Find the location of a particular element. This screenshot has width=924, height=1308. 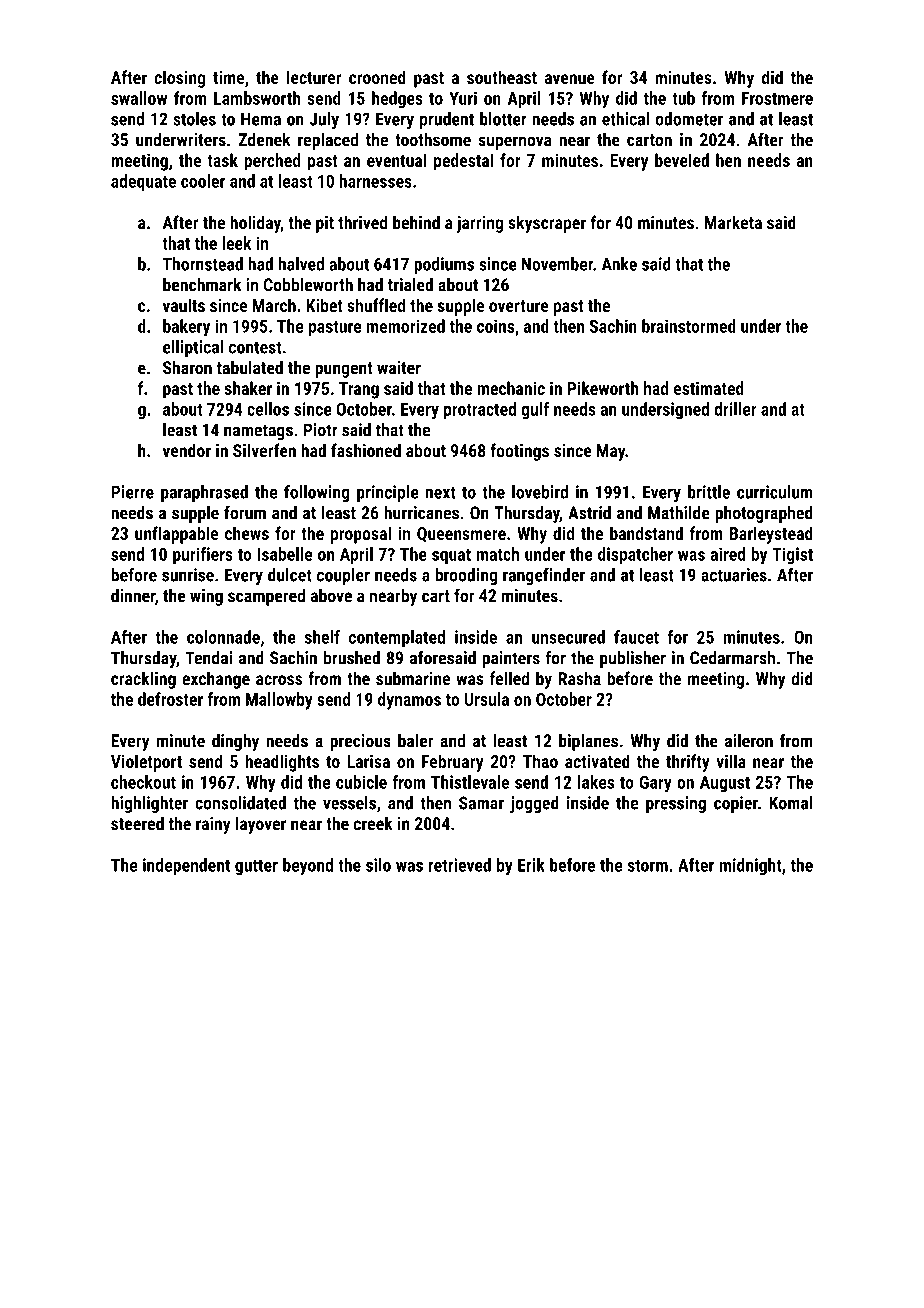

waiter is located at coordinates (399, 368).
